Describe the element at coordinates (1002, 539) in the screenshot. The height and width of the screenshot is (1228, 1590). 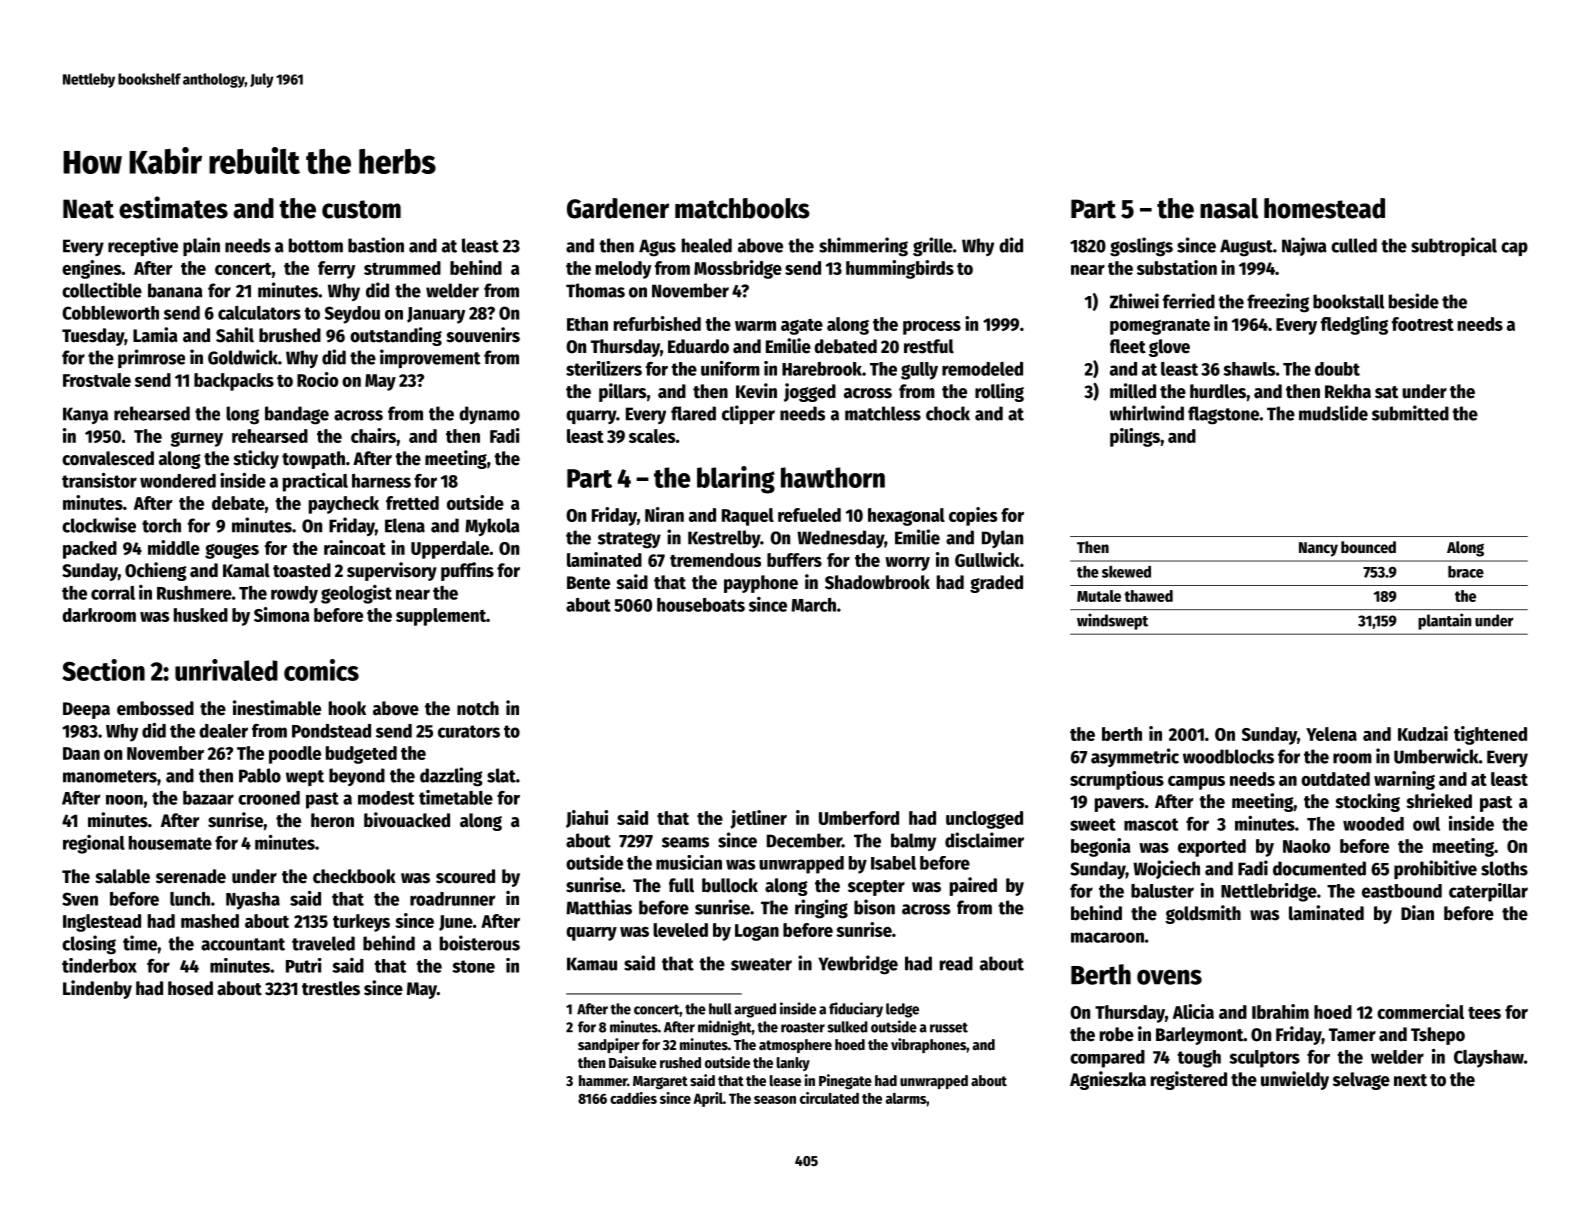
I see `Dylan` at that location.
